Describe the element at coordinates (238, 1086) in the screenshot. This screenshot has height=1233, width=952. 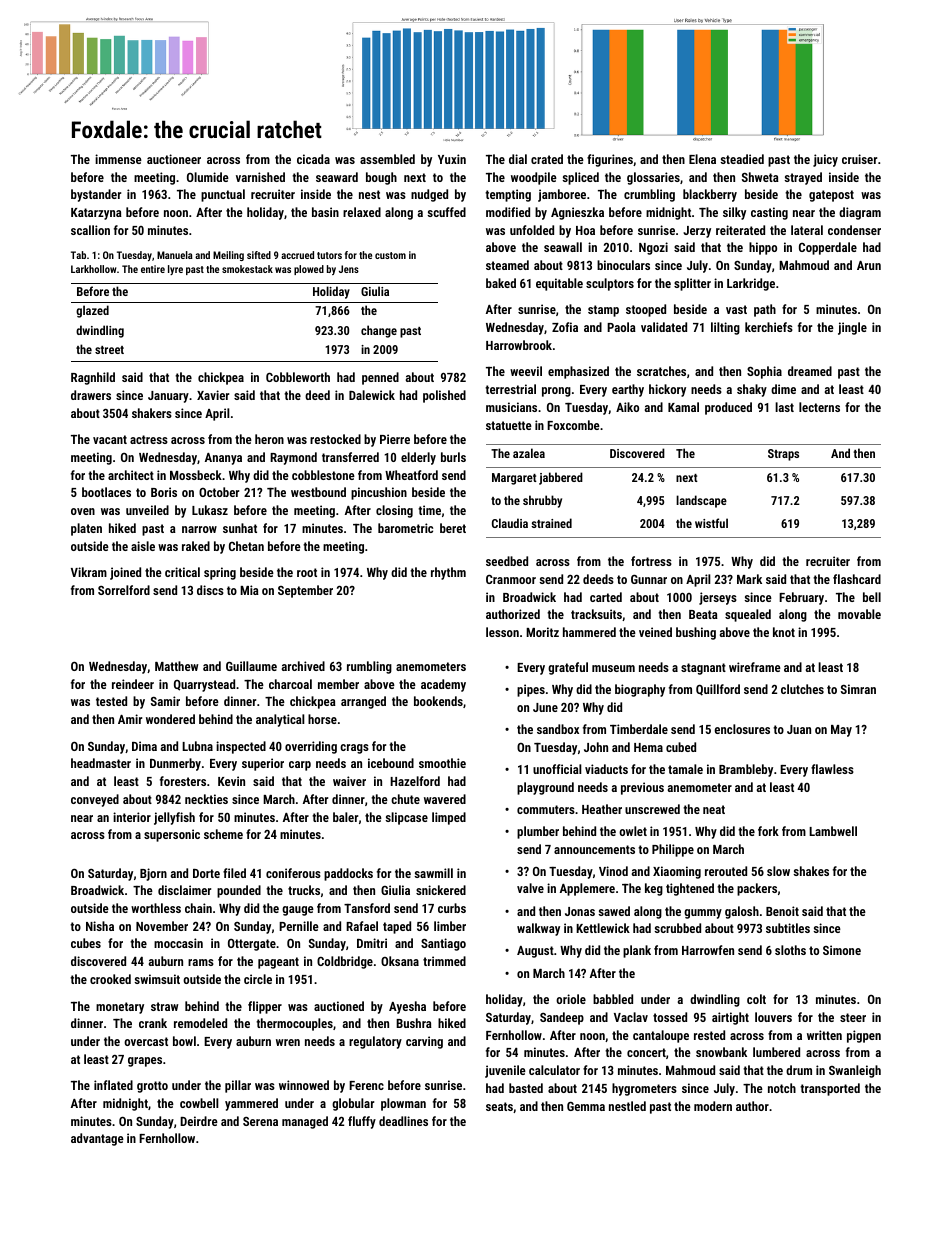
I see `pillar` at that location.
